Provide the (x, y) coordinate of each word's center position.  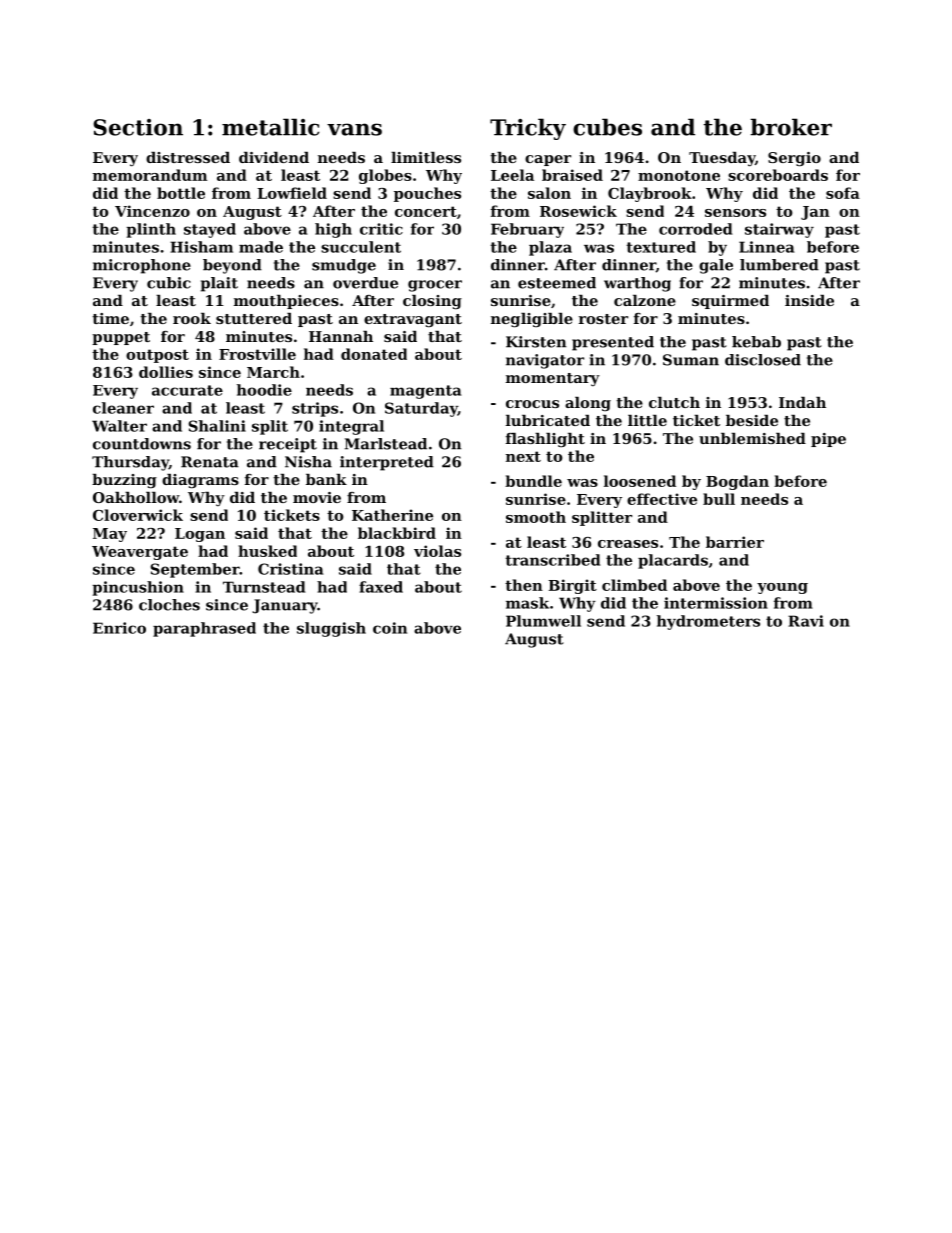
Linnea (766, 247)
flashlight (545, 440)
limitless (426, 157)
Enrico (119, 628)
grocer (435, 286)
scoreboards (778, 175)
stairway (779, 230)
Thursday (130, 463)
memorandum (150, 175)
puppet (121, 338)
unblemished (752, 438)
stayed (210, 230)
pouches (427, 194)
